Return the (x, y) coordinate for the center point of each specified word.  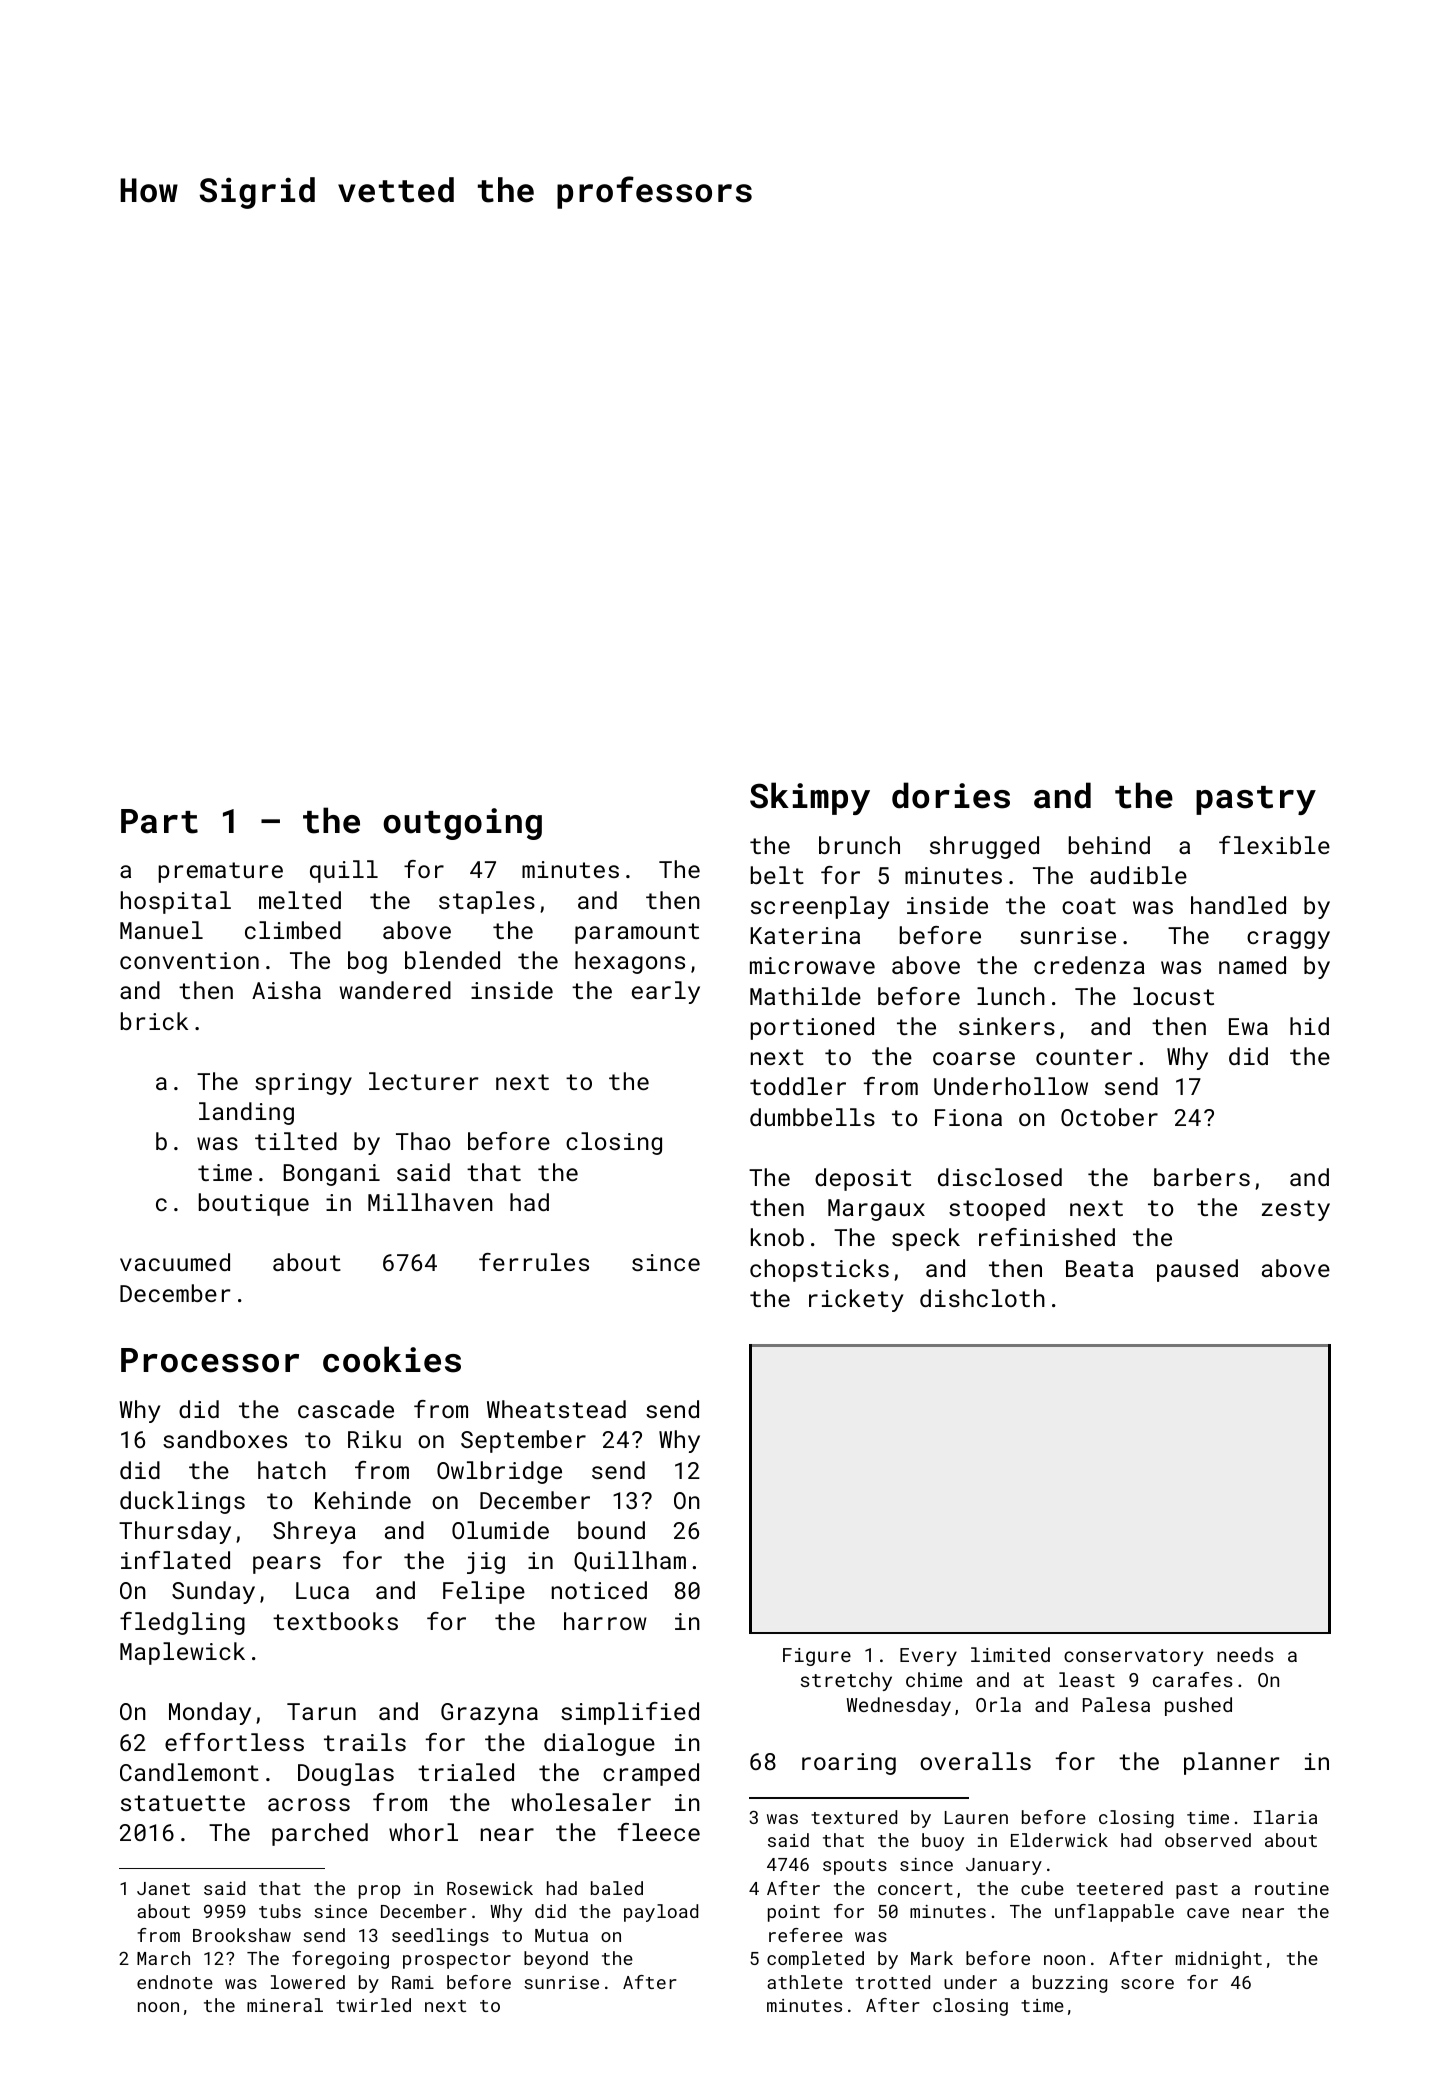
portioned (812, 1028)
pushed (1198, 1706)
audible (1138, 875)
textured (854, 1817)
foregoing (340, 1960)
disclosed (1000, 1177)
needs (1245, 1654)
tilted (296, 1141)
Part (159, 821)
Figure (817, 1657)
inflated (175, 1560)
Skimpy (810, 798)
